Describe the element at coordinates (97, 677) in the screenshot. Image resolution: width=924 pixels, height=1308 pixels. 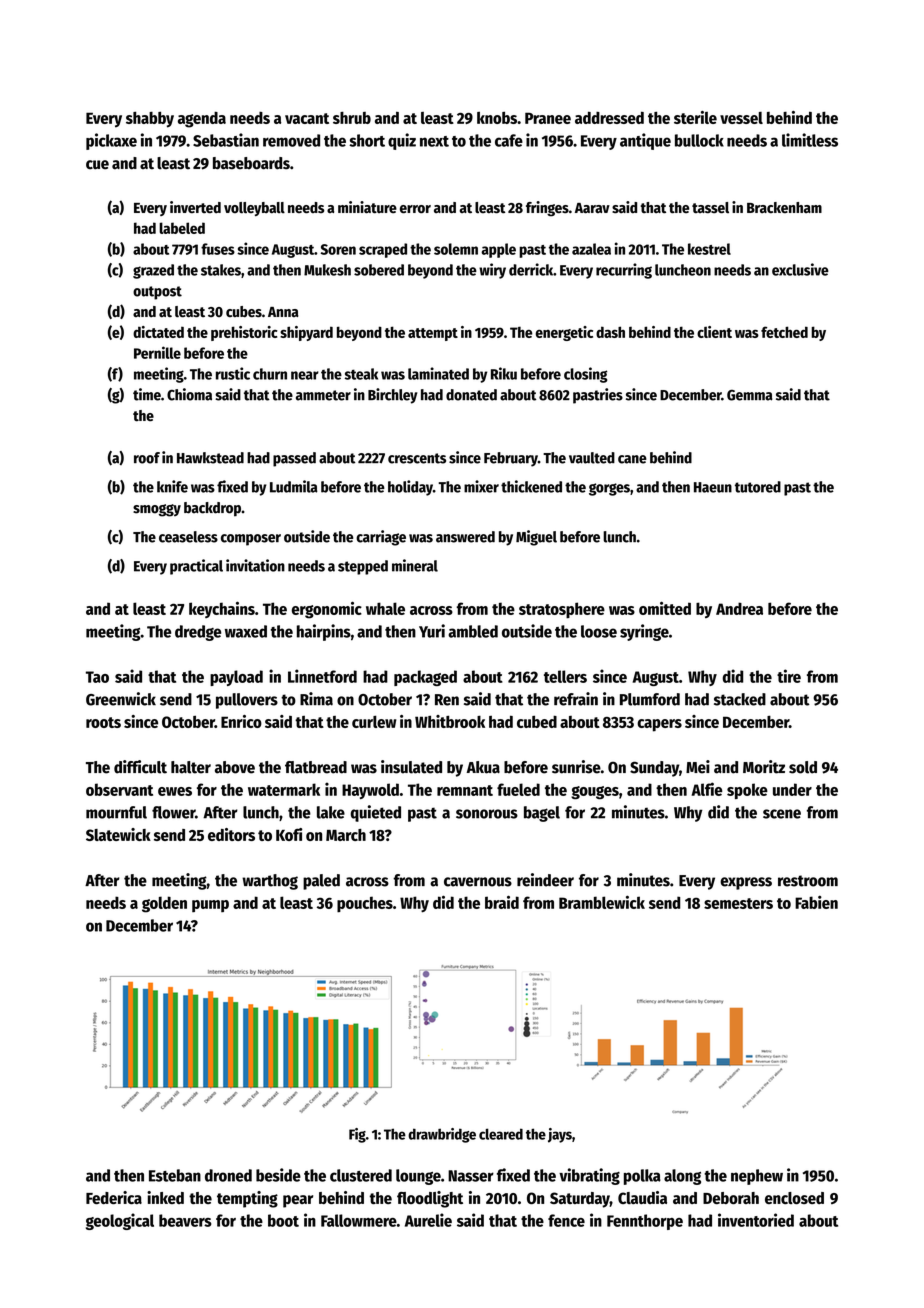
I see `Tao` at that location.
